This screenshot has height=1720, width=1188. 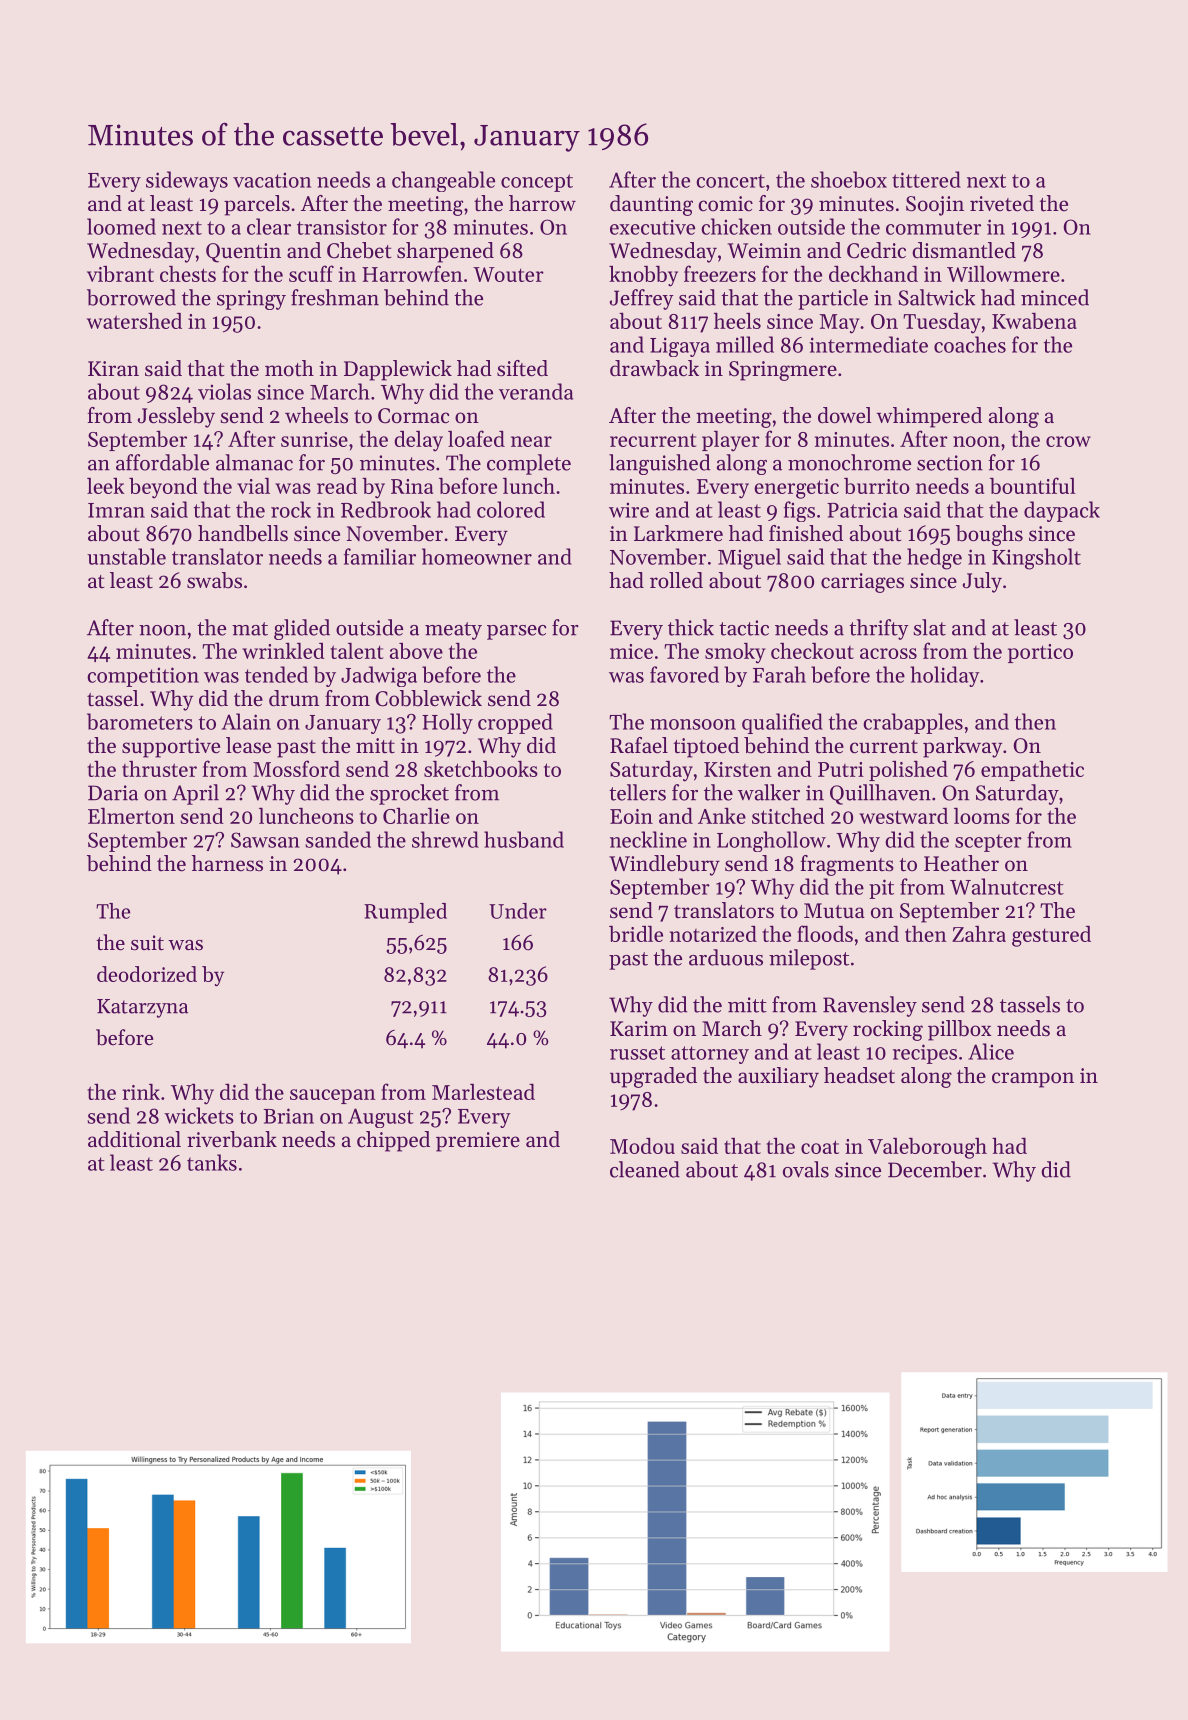 What do you see at coordinates (199, 1115) in the screenshot?
I see `wickets` at bounding box center [199, 1115].
